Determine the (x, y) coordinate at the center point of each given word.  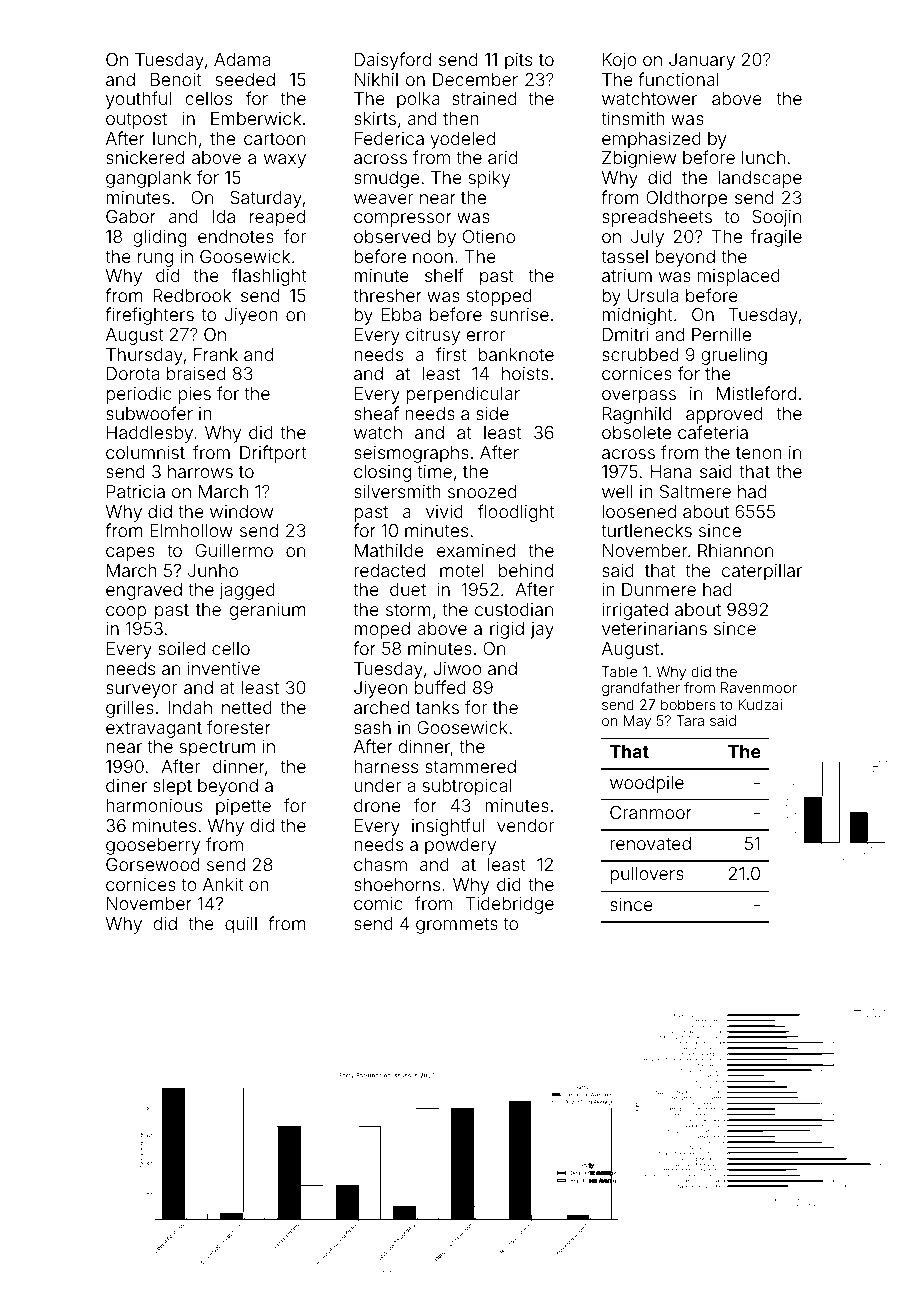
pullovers (647, 875)
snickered (145, 157)
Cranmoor (651, 812)
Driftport (273, 454)
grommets (457, 926)
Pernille (721, 334)
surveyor (141, 691)
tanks (437, 707)
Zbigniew (639, 159)
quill (241, 925)
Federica (389, 138)
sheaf (376, 413)
